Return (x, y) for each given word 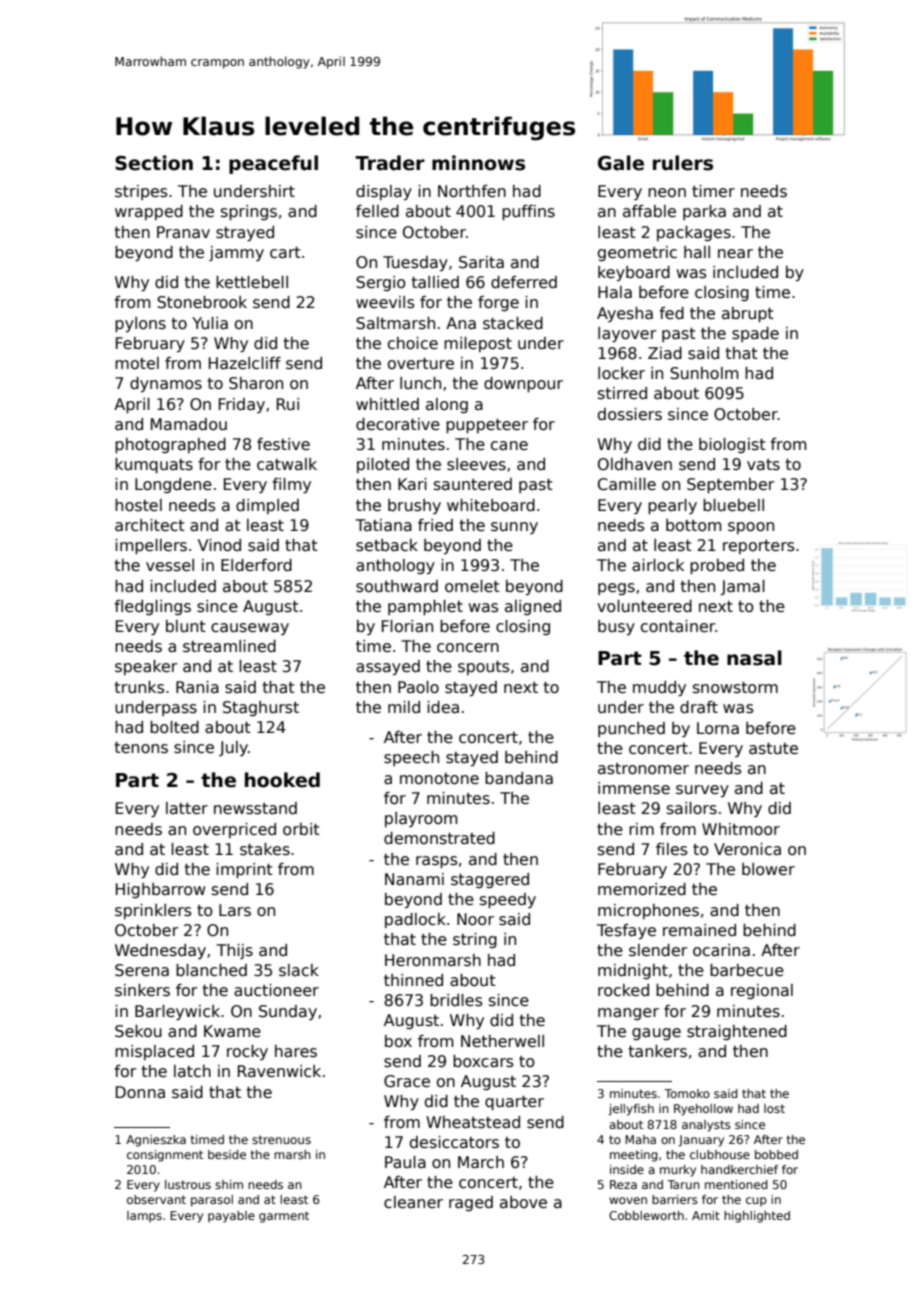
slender (658, 950)
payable (231, 1217)
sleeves (476, 464)
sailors (692, 808)
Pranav (183, 232)
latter (187, 808)
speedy (508, 900)
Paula (405, 1162)
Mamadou (189, 424)
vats (763, 464)
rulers (683, 163)
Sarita (481, 262)
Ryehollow (703, 1110)
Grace (407, 1081)
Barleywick (177, 1013)
